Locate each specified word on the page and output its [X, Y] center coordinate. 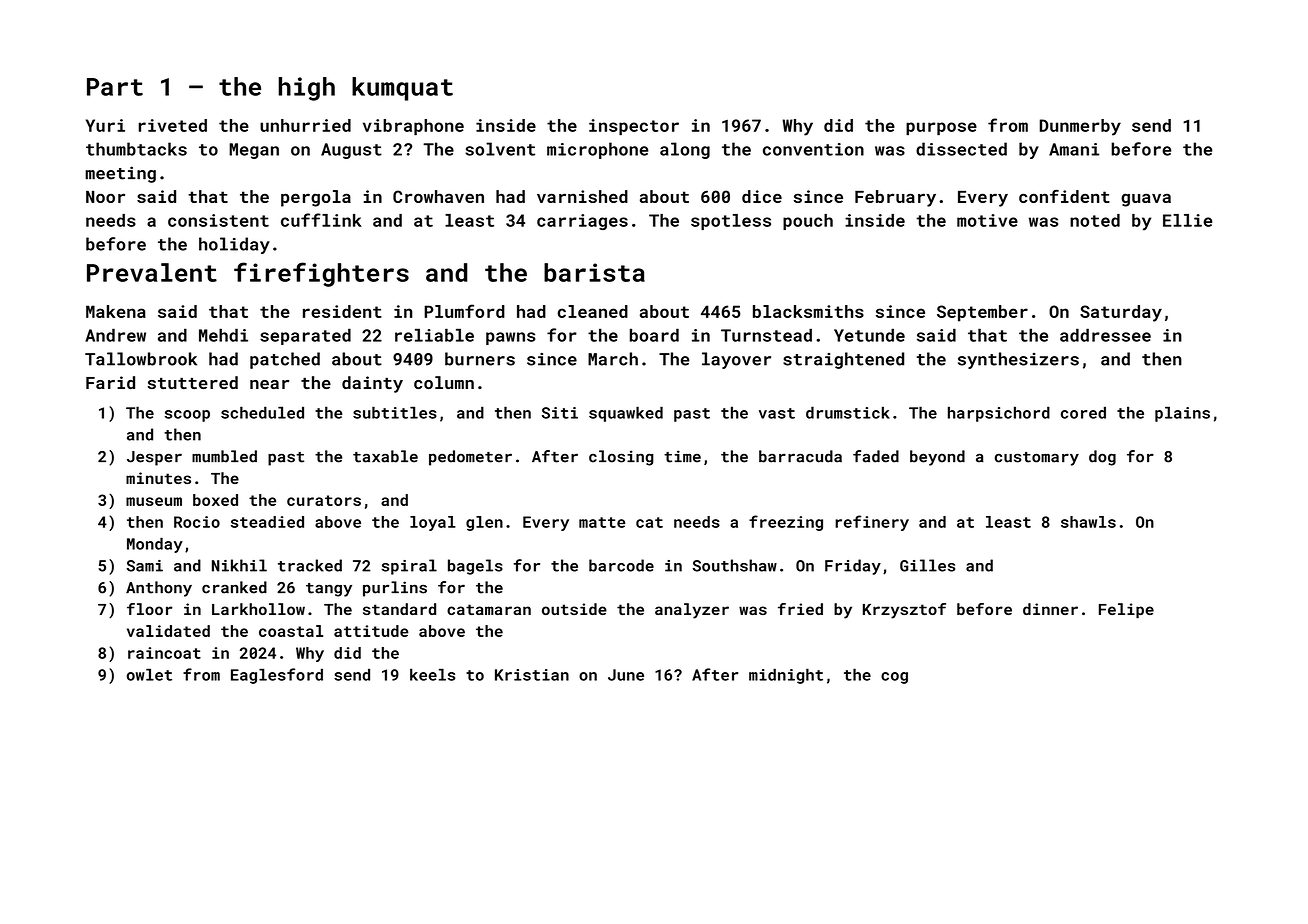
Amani [1074, 149]
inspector [634, 127]
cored [1083, 412]
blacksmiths [808, 311]
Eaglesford [277, 676]
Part [115, 87]
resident [342, 311]
